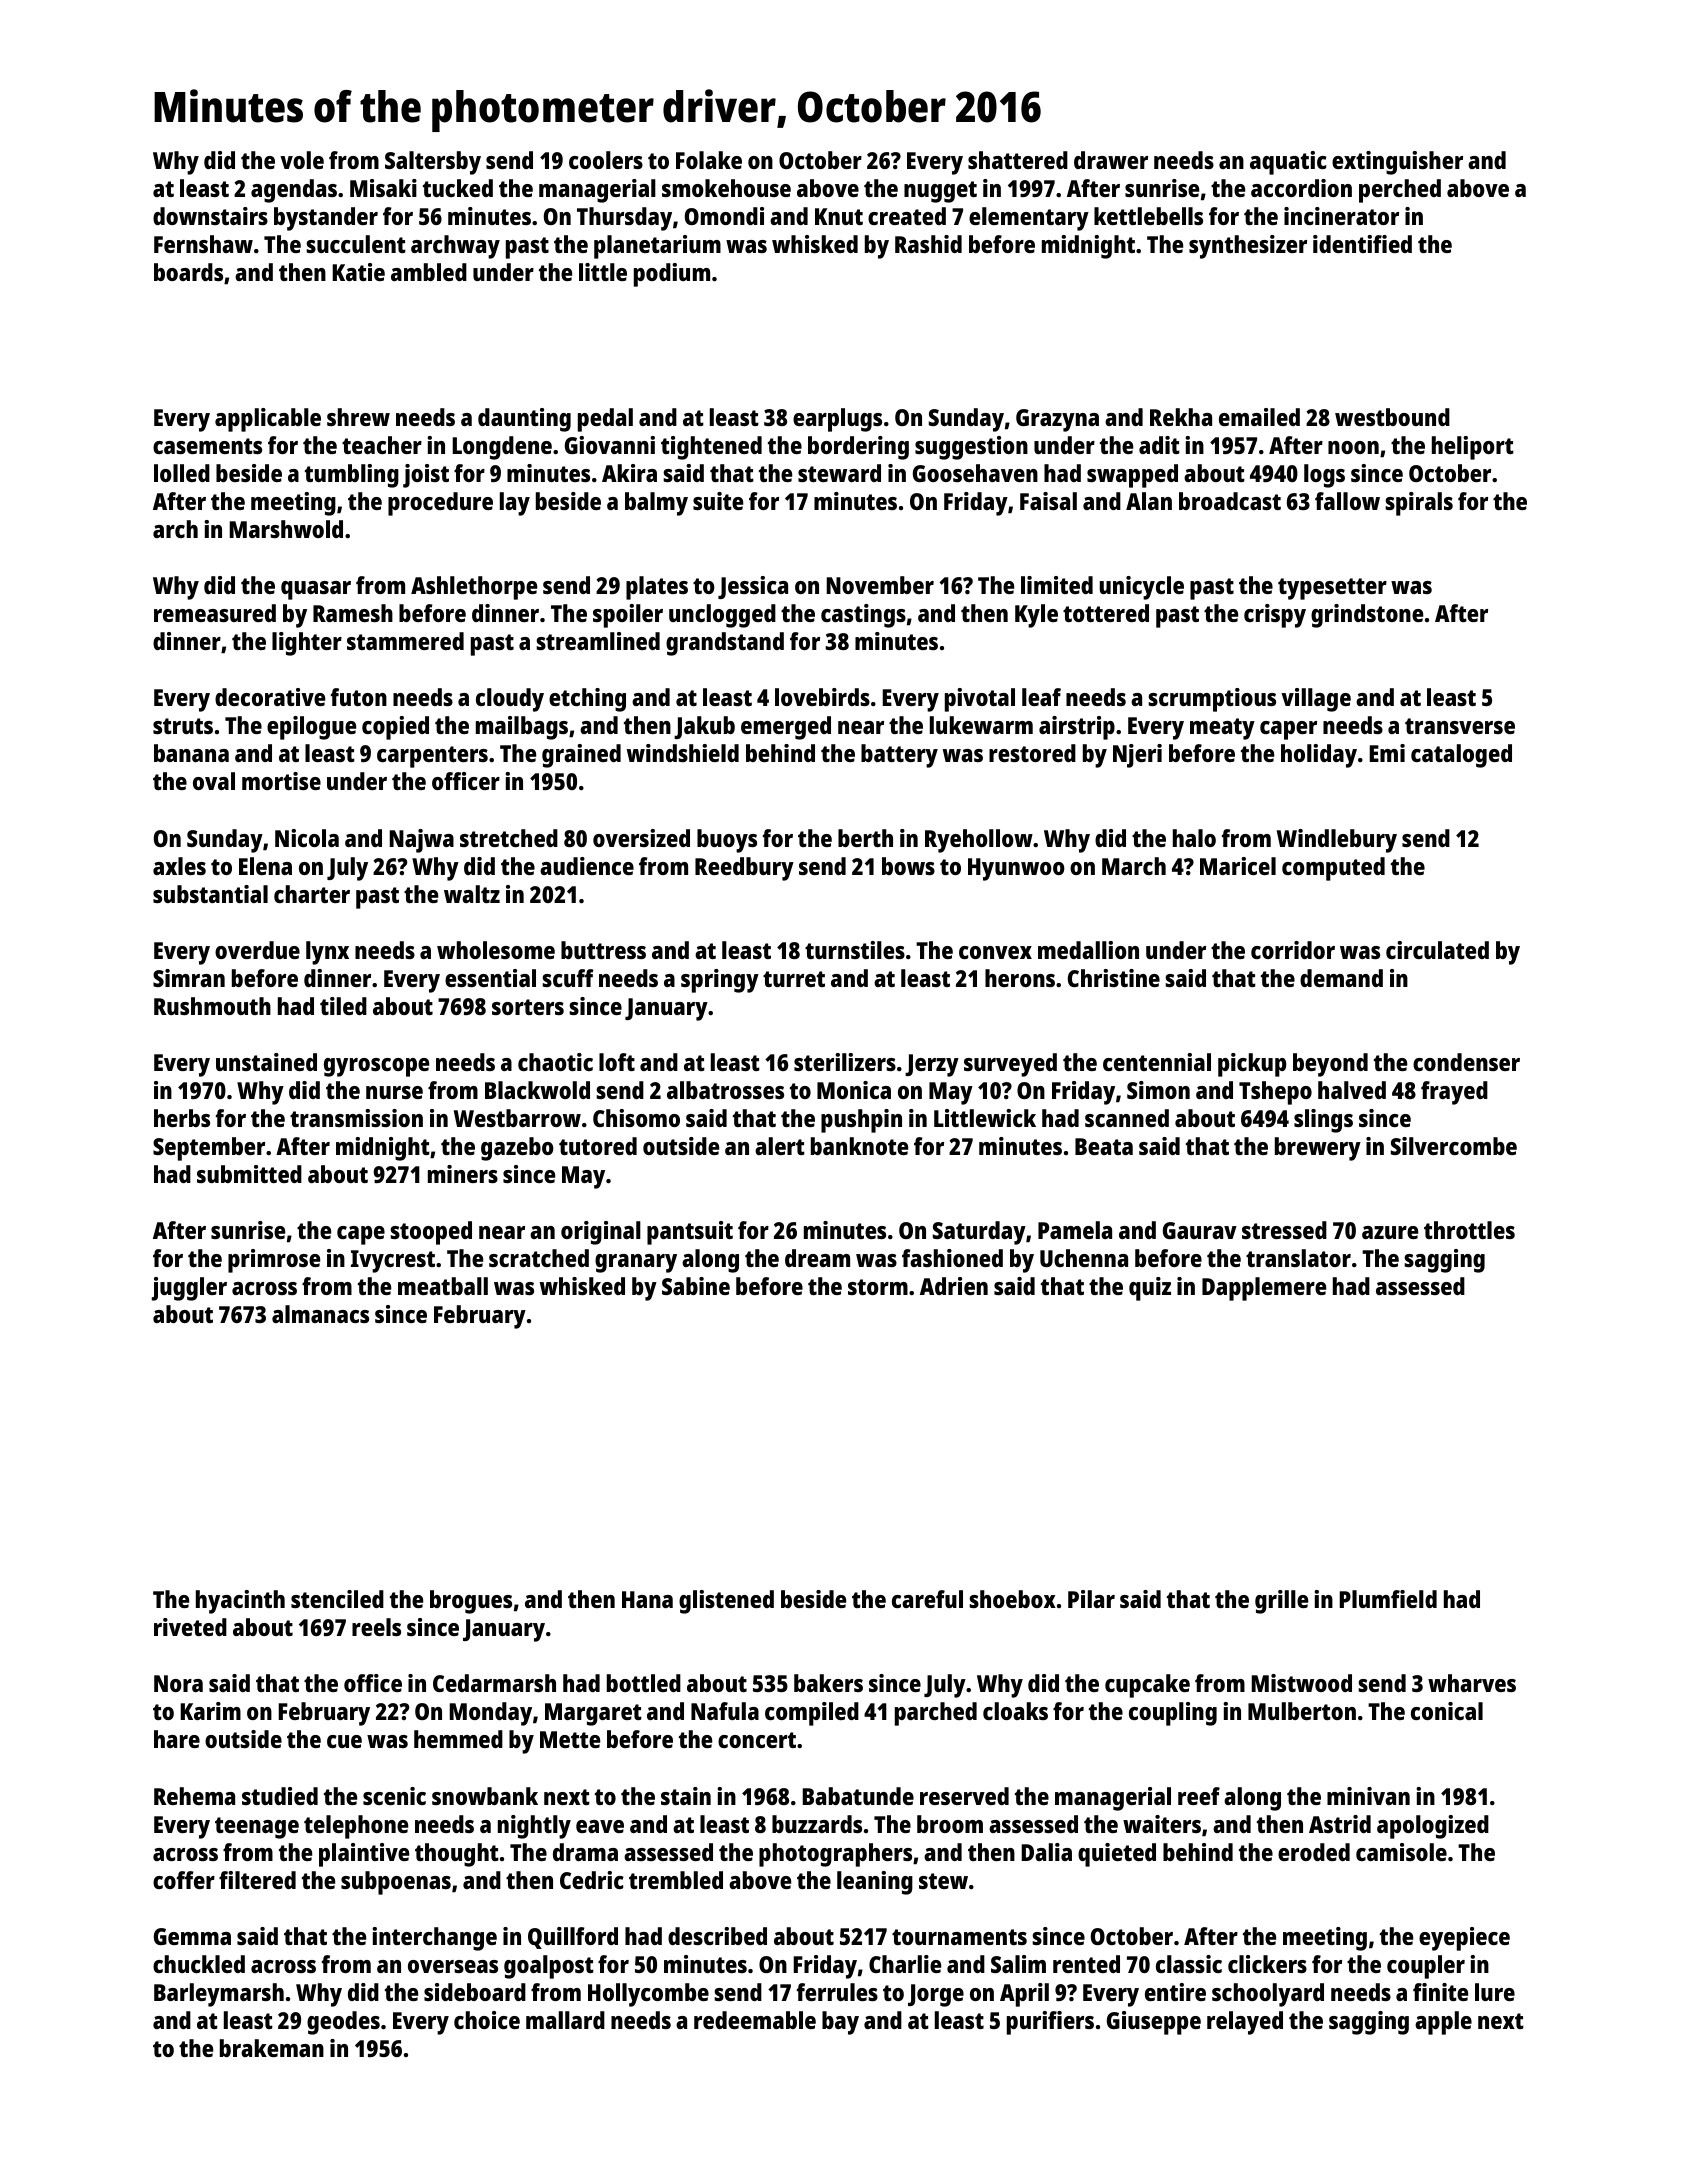 The width and height of the document is (1683, 2178). I want to click on relayed, so click(1245, 2023).
